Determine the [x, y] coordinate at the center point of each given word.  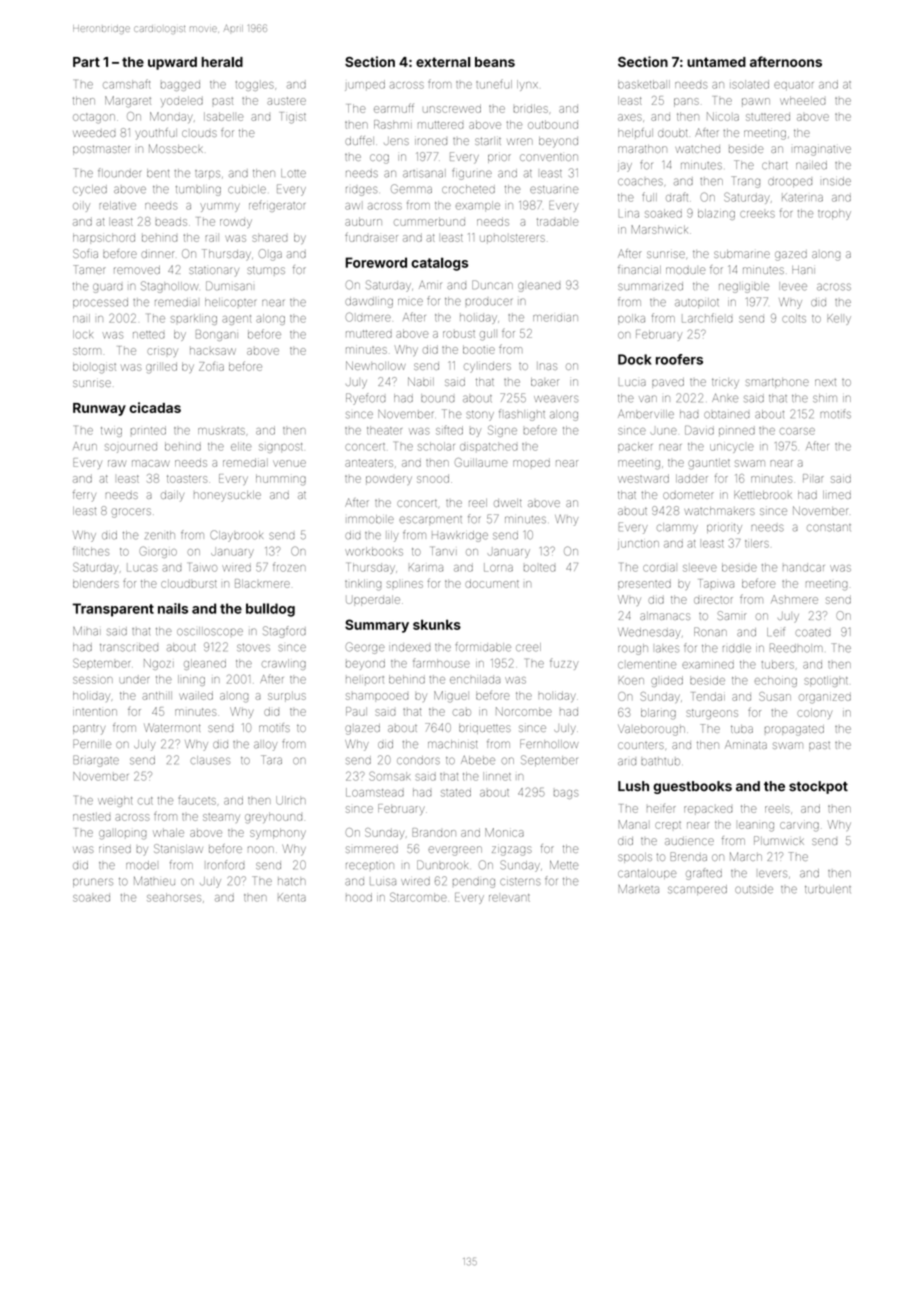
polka [631, 319]
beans [495, 62]
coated [813, 633]
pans [686, 102]
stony [480, 416]
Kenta [292, 897]
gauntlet [709, 463]
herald [222, 62]
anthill [157, 695]
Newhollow [376, 365]
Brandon [434, 832]
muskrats [221, 431]
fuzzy [564, 664]
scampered [697, 890]
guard [108, 288]
